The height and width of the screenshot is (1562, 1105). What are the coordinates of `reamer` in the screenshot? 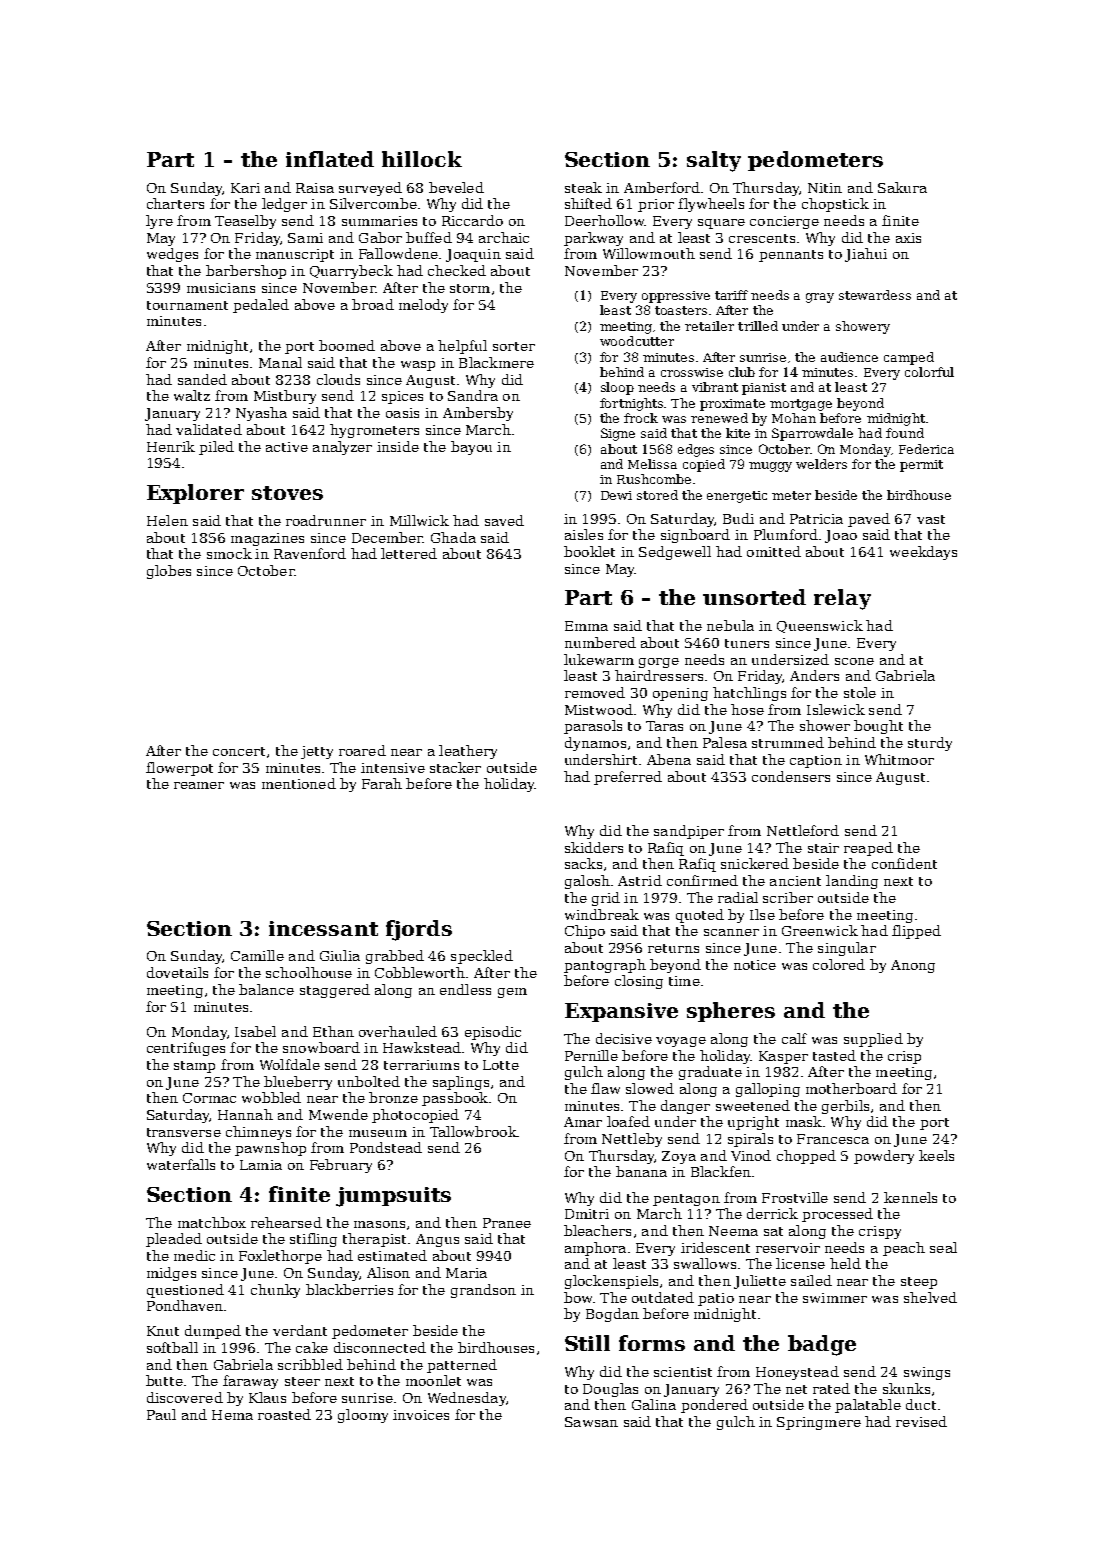 It's located at (199, 785).
